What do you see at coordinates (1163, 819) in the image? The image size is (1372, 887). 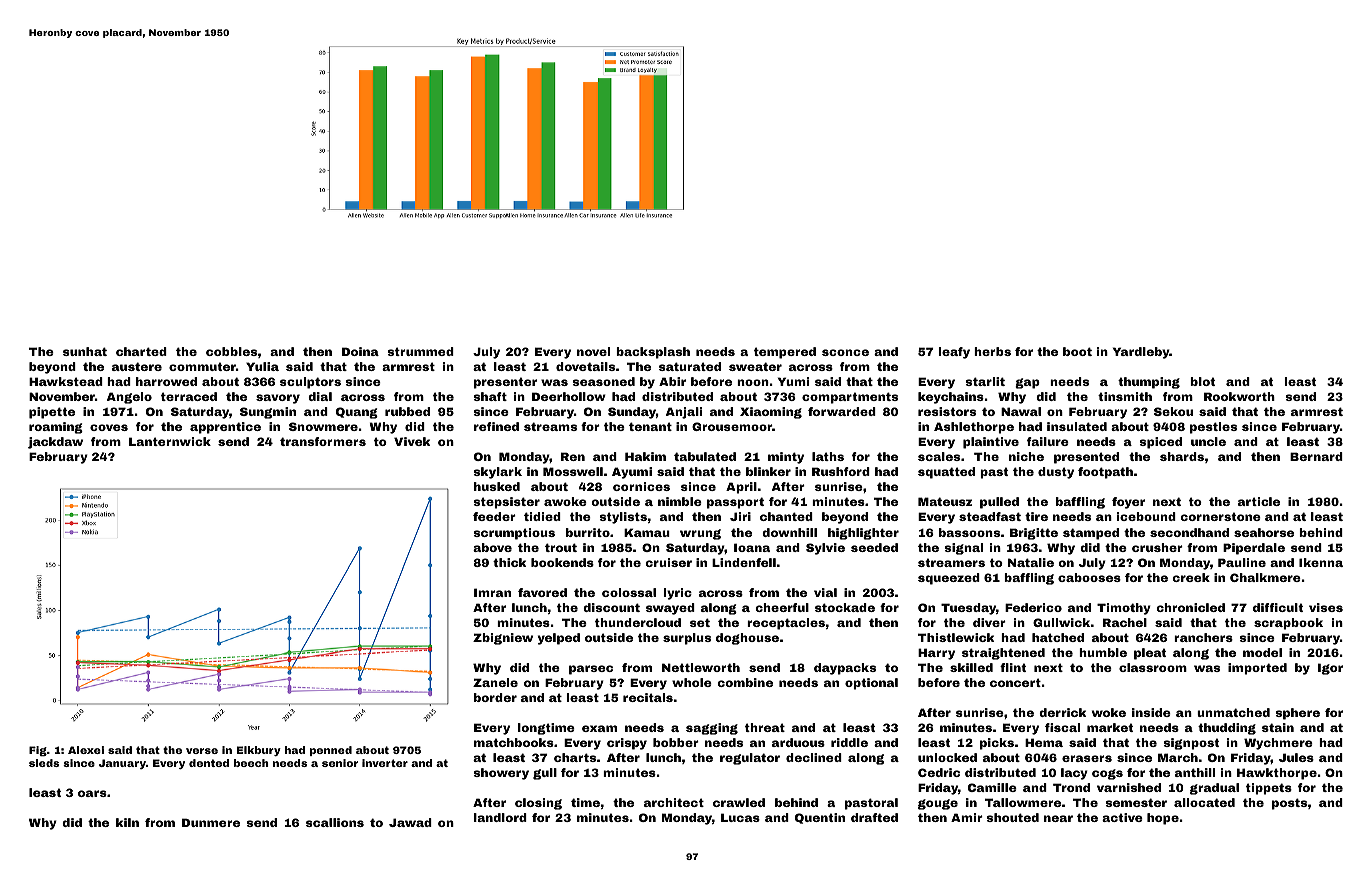 I see `hope` at bounding box center [1163, 819].
